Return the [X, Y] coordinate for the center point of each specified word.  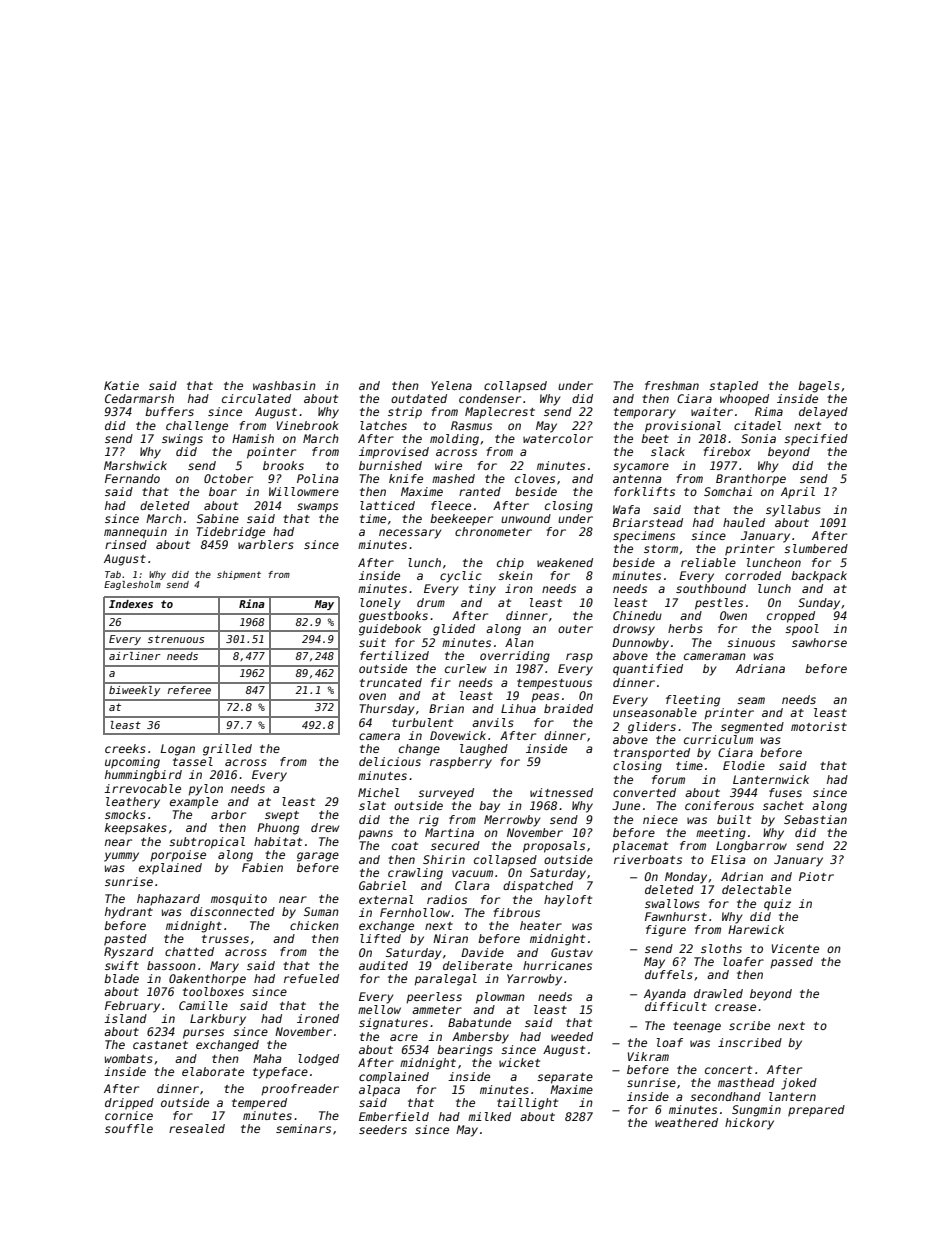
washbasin [284, 385]
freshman [672, 385]
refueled [311, 978]
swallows [672, 903]
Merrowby [512, 821]
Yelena [451, 385]
